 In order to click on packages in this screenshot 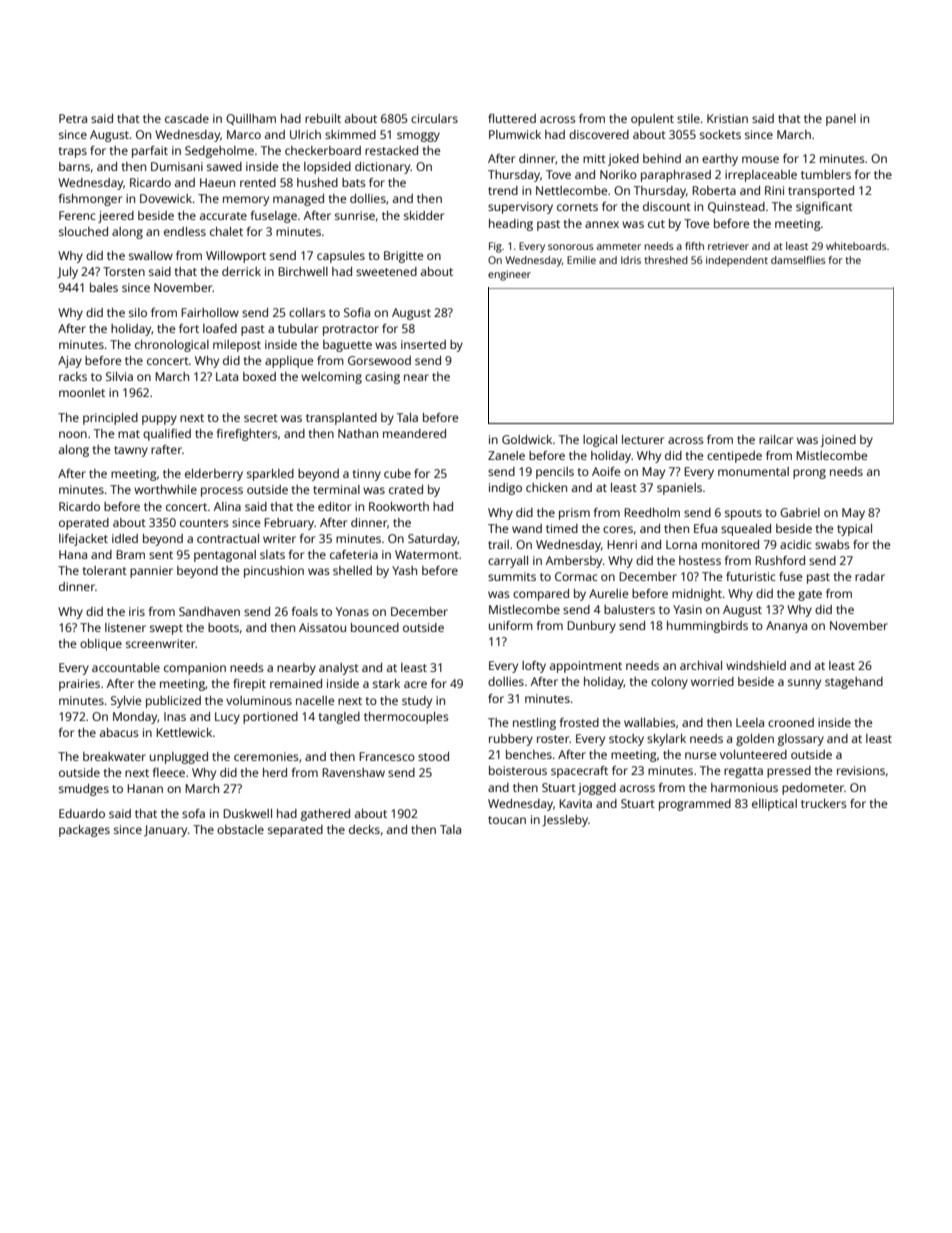, I will do `click(84, 831)`.
